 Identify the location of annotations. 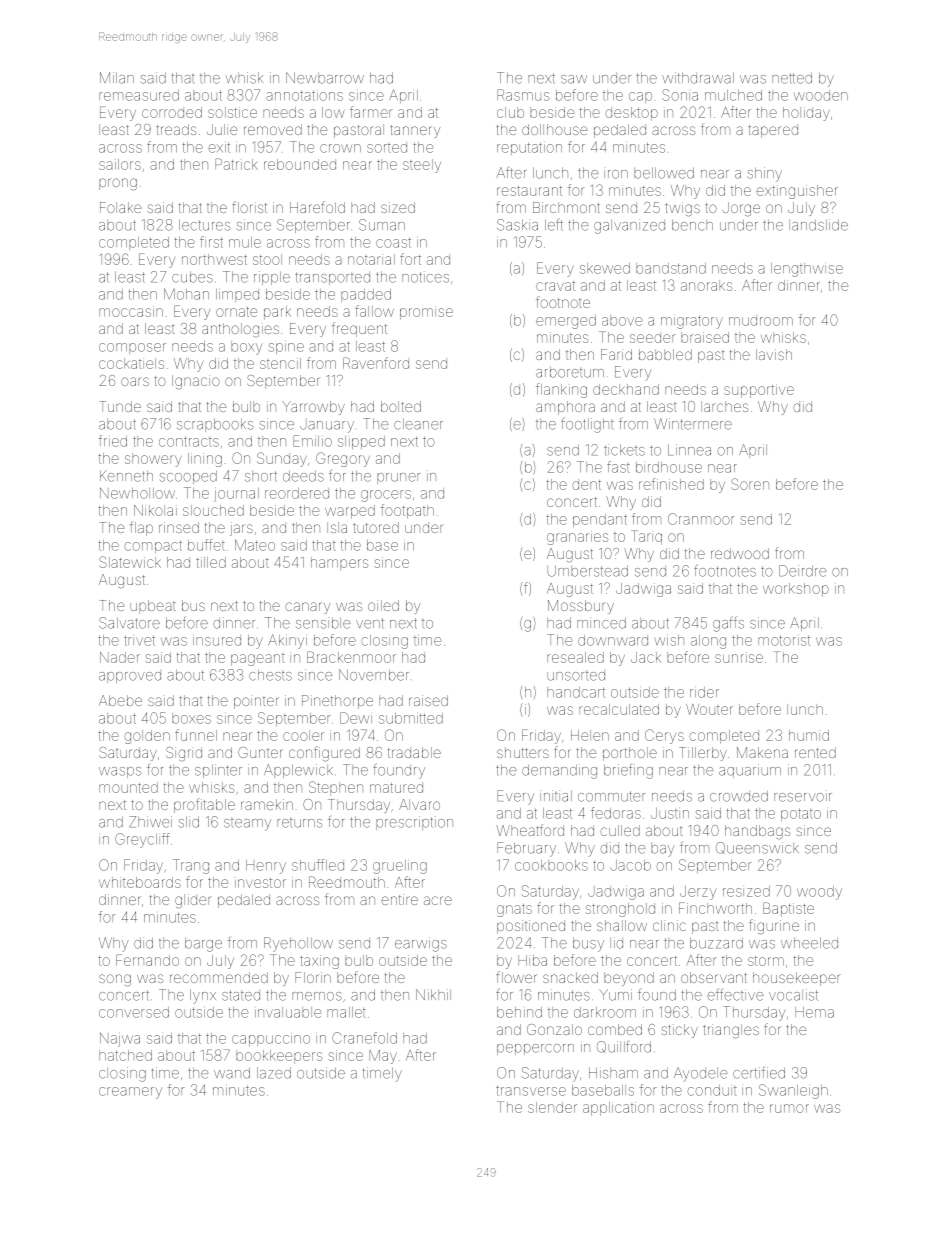
(304, 95).
